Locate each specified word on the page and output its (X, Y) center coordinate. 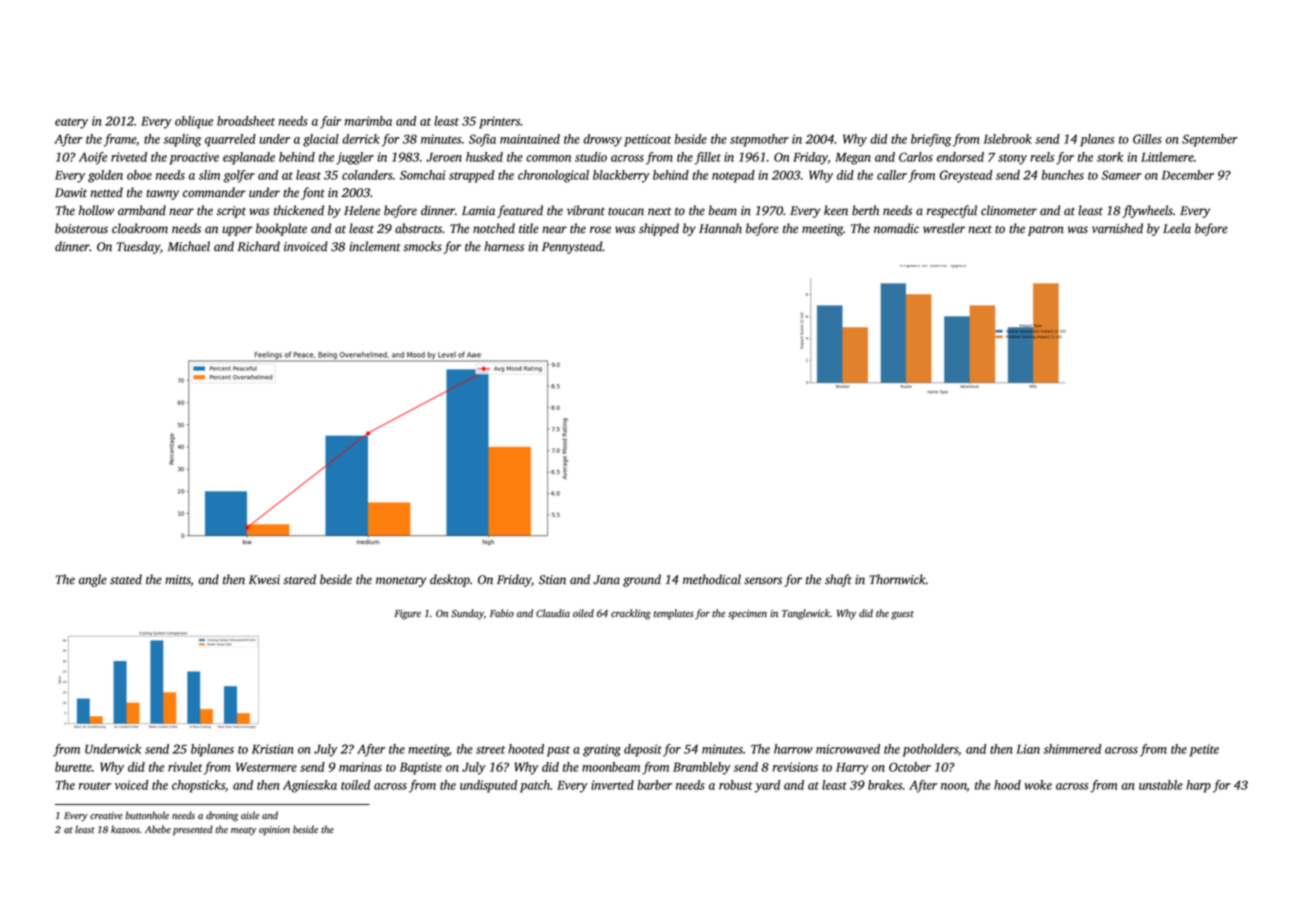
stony (1012, 159)
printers (499, 122)
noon (954, 787)
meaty (243, 831)
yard (767, 786)
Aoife (93, 158)
